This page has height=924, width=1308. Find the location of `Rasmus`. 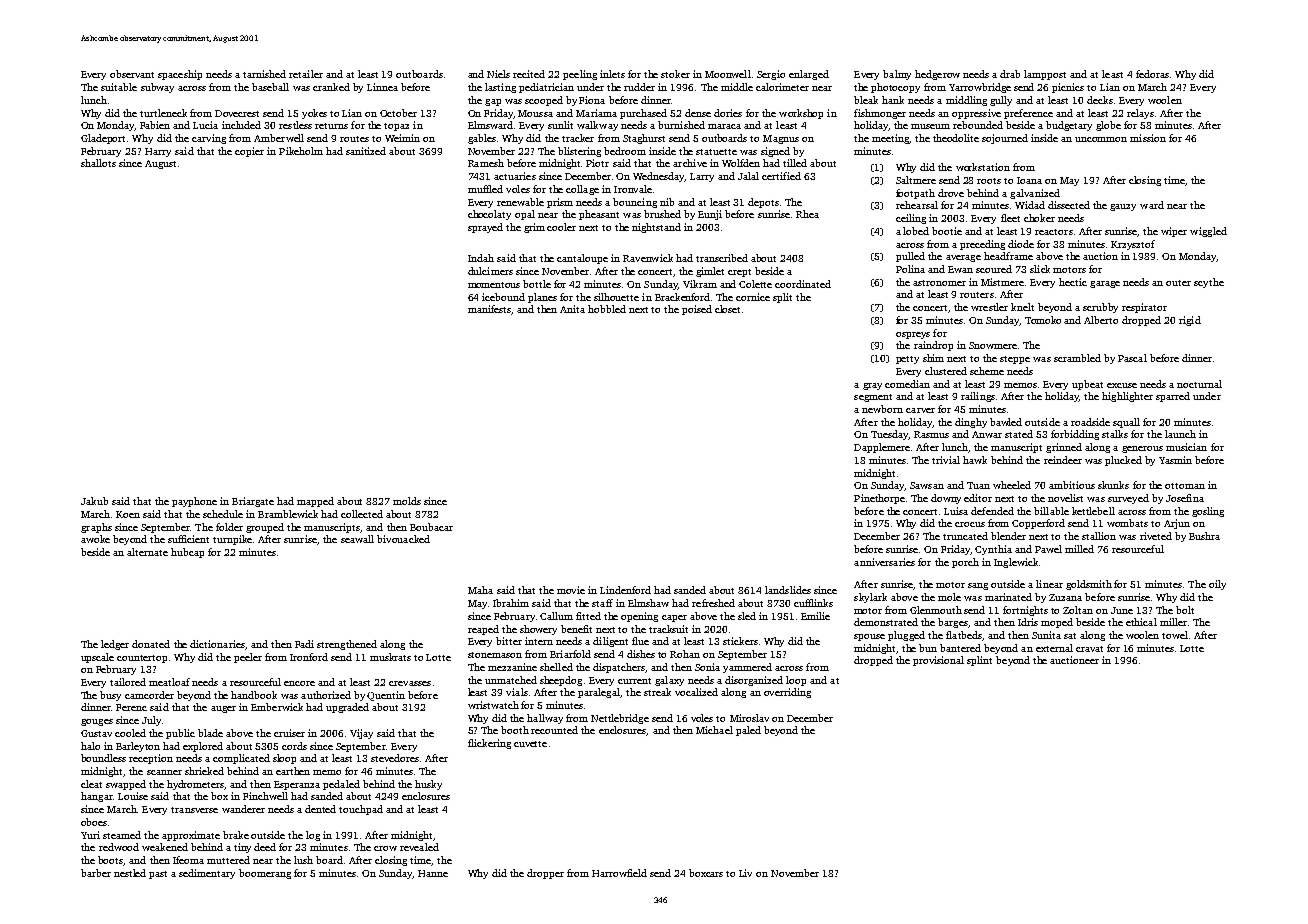

Rasmus is located at coordinates (931, 434).
